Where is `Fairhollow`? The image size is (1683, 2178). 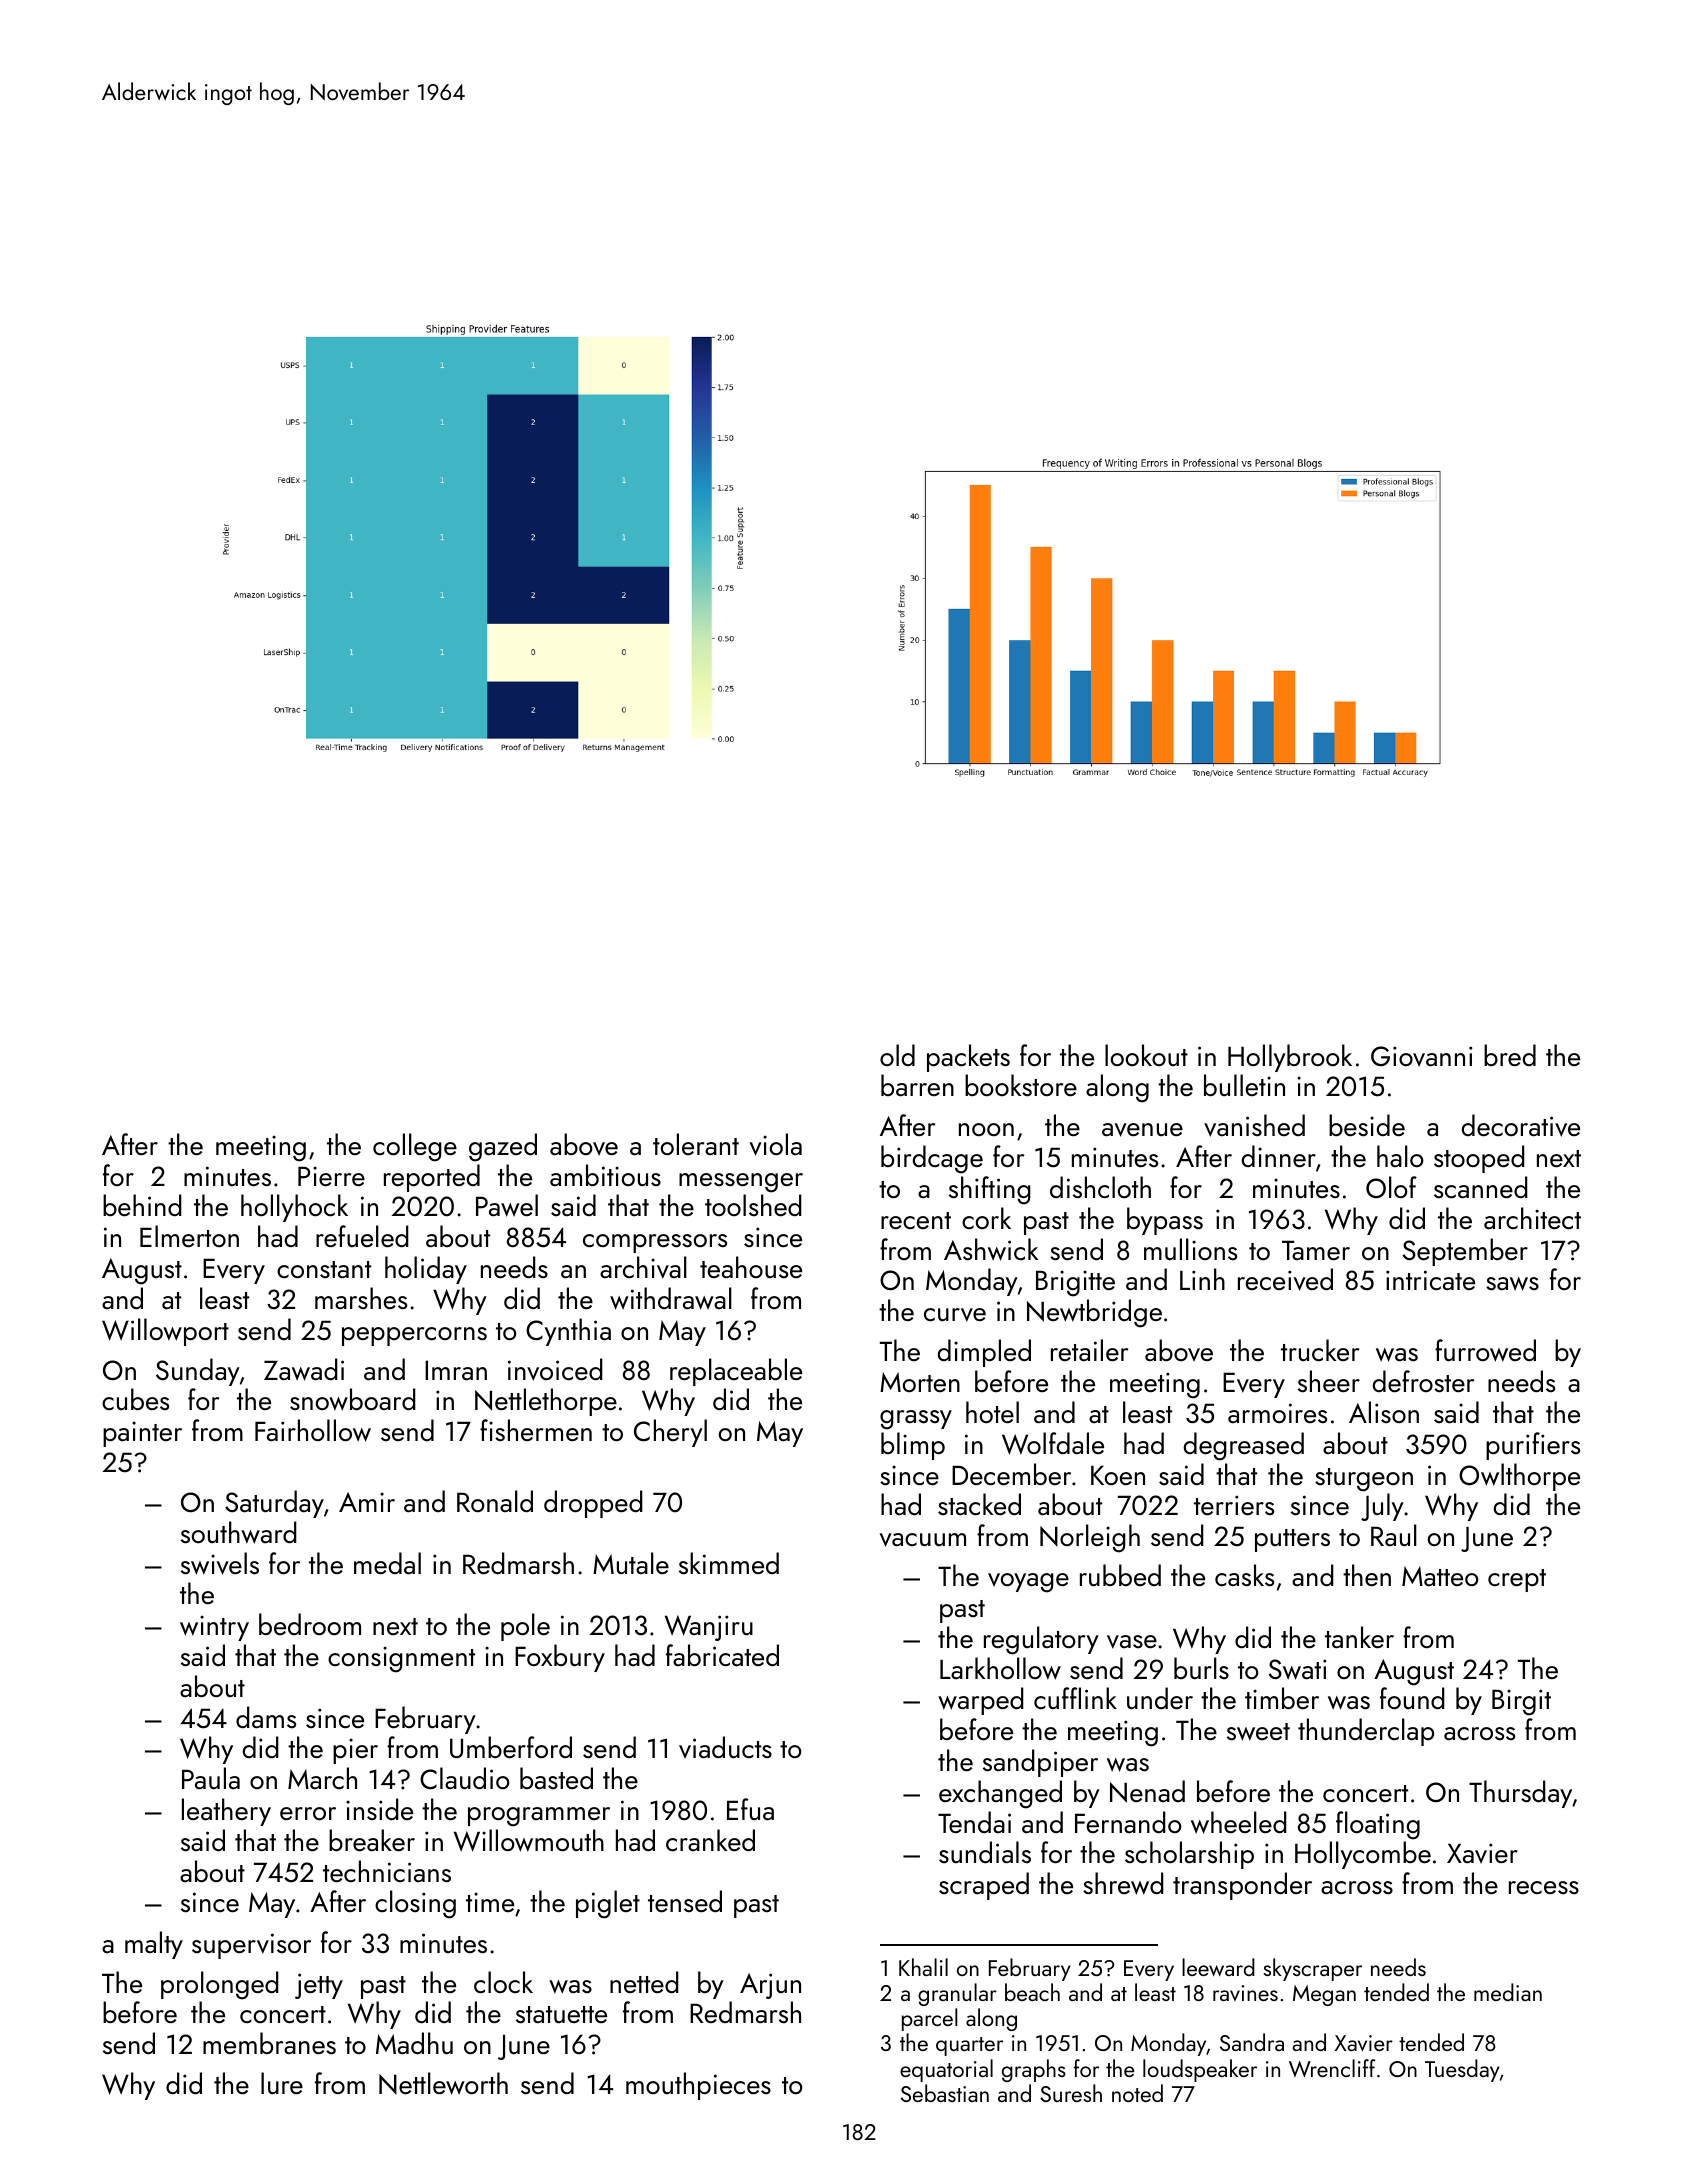 Fairhollow is located at coordinates (313, 1430).
